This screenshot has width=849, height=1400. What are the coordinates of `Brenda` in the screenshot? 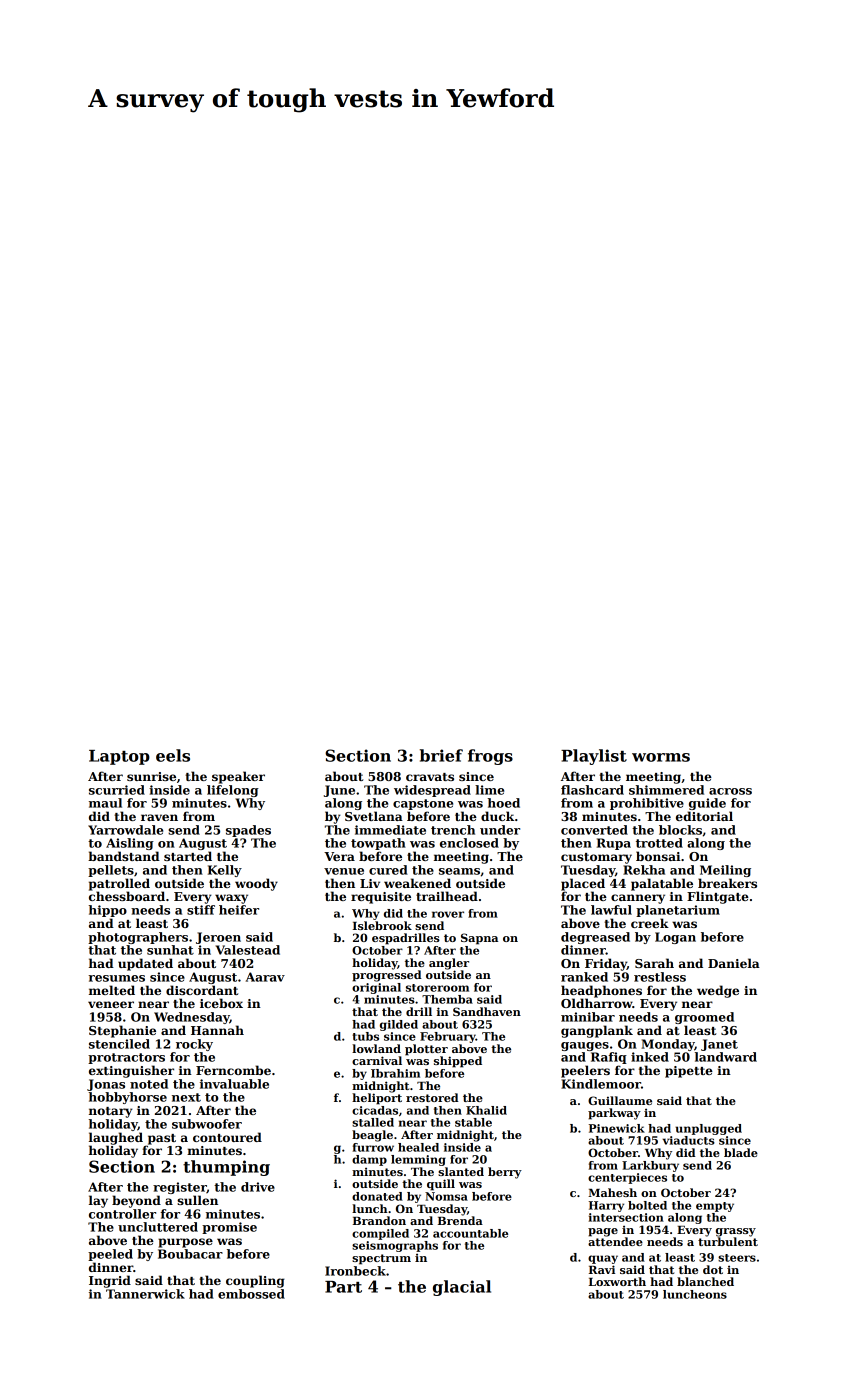 It's located at (460, 1220).
